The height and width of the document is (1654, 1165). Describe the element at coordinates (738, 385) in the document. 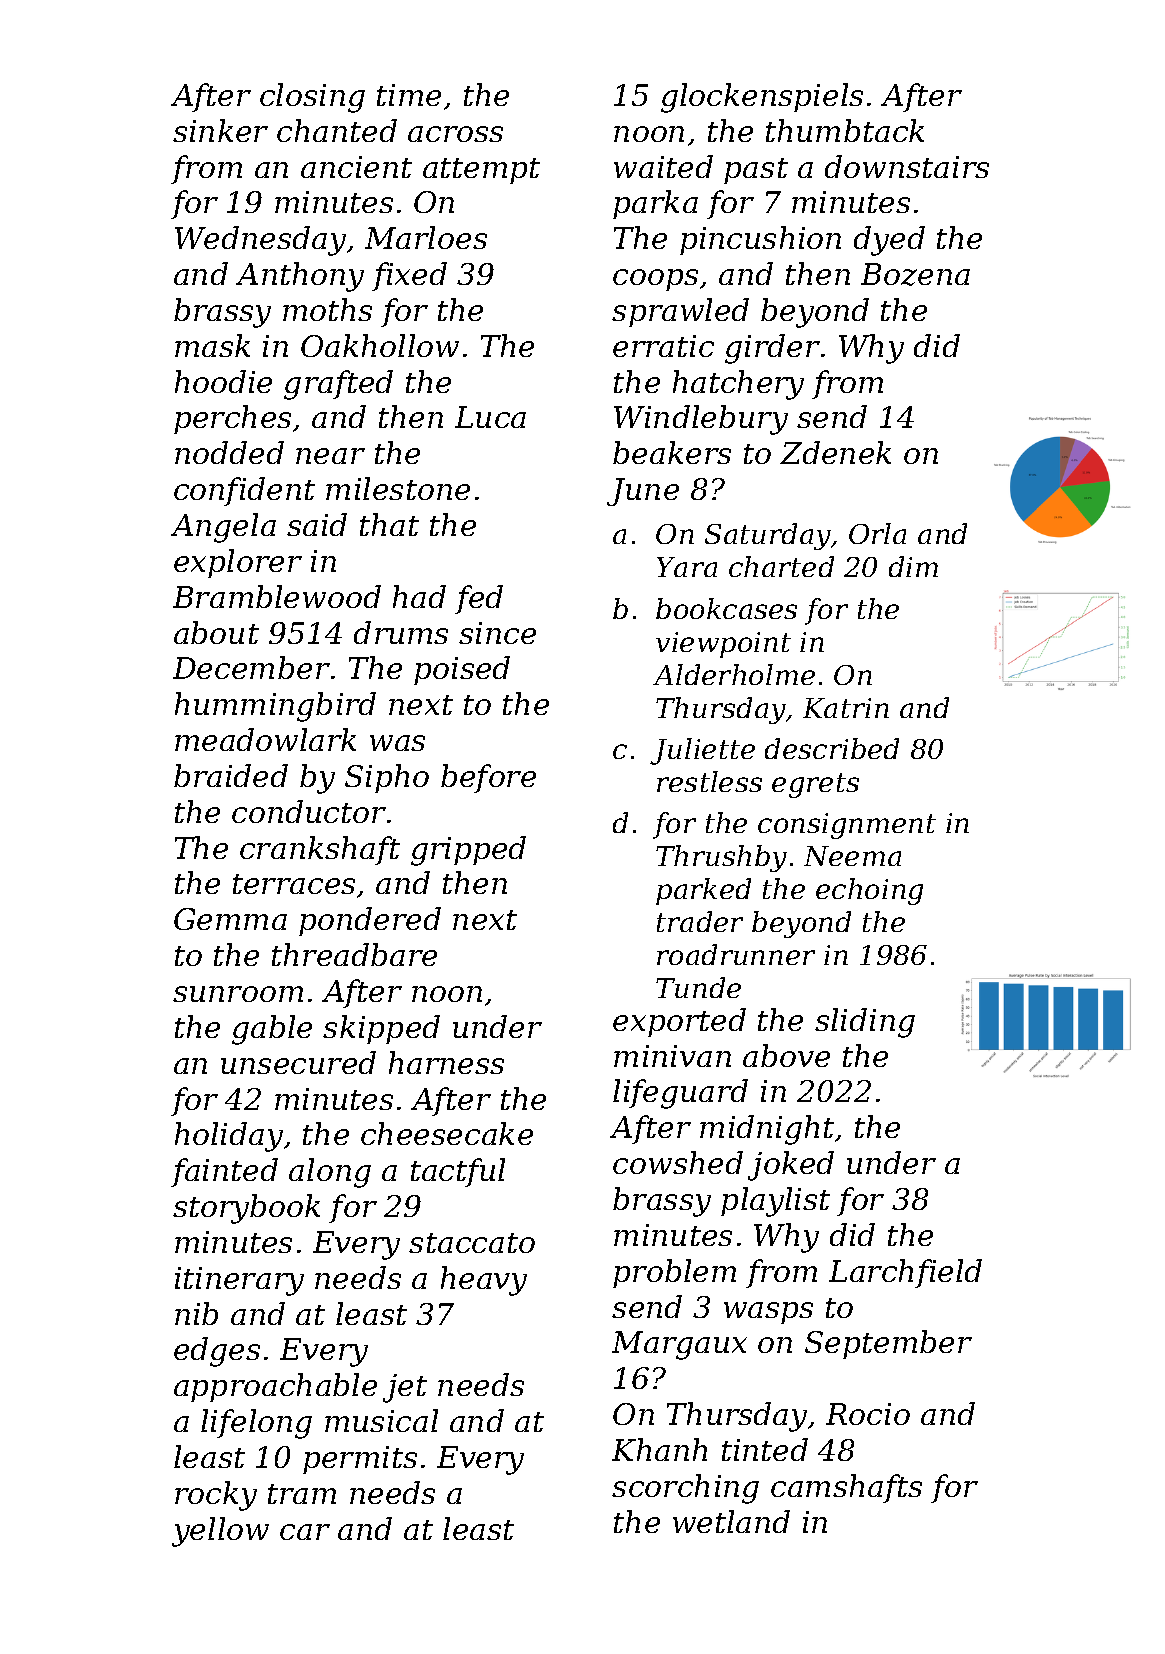

I see `hatchery` at that location.
